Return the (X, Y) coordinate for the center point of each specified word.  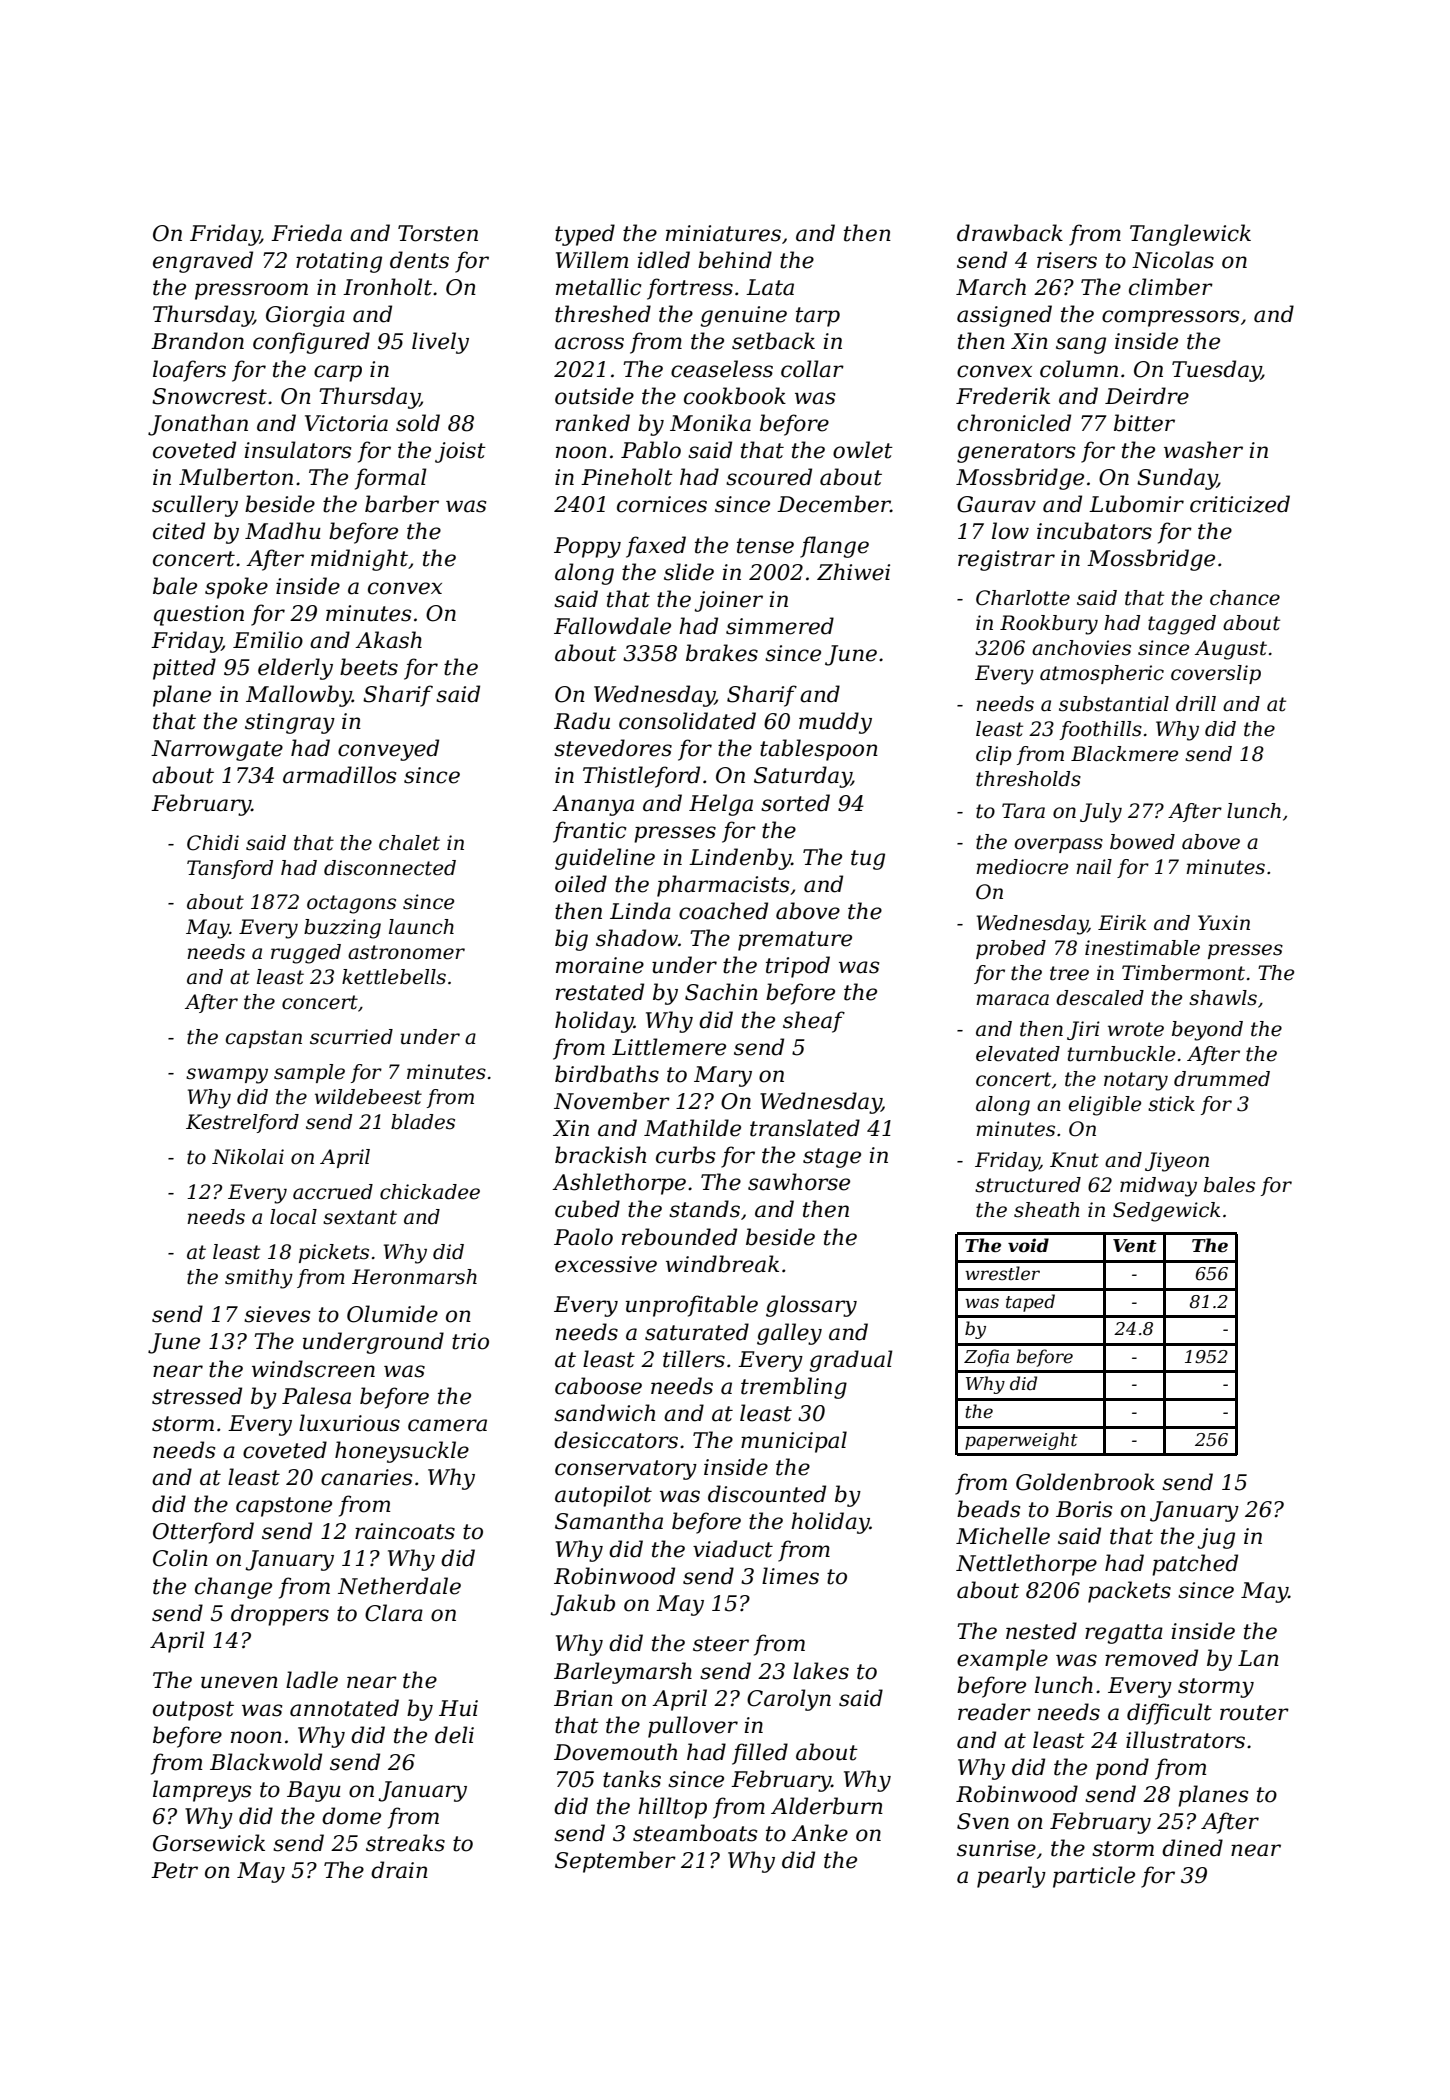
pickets (334, 1253)
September (615, 1862)
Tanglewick (1190, 235)
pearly (1011, 1877)
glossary (811, 1306)
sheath (1047, 1210)
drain (399, 1870)
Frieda (306, 233)
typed (585, 235)
